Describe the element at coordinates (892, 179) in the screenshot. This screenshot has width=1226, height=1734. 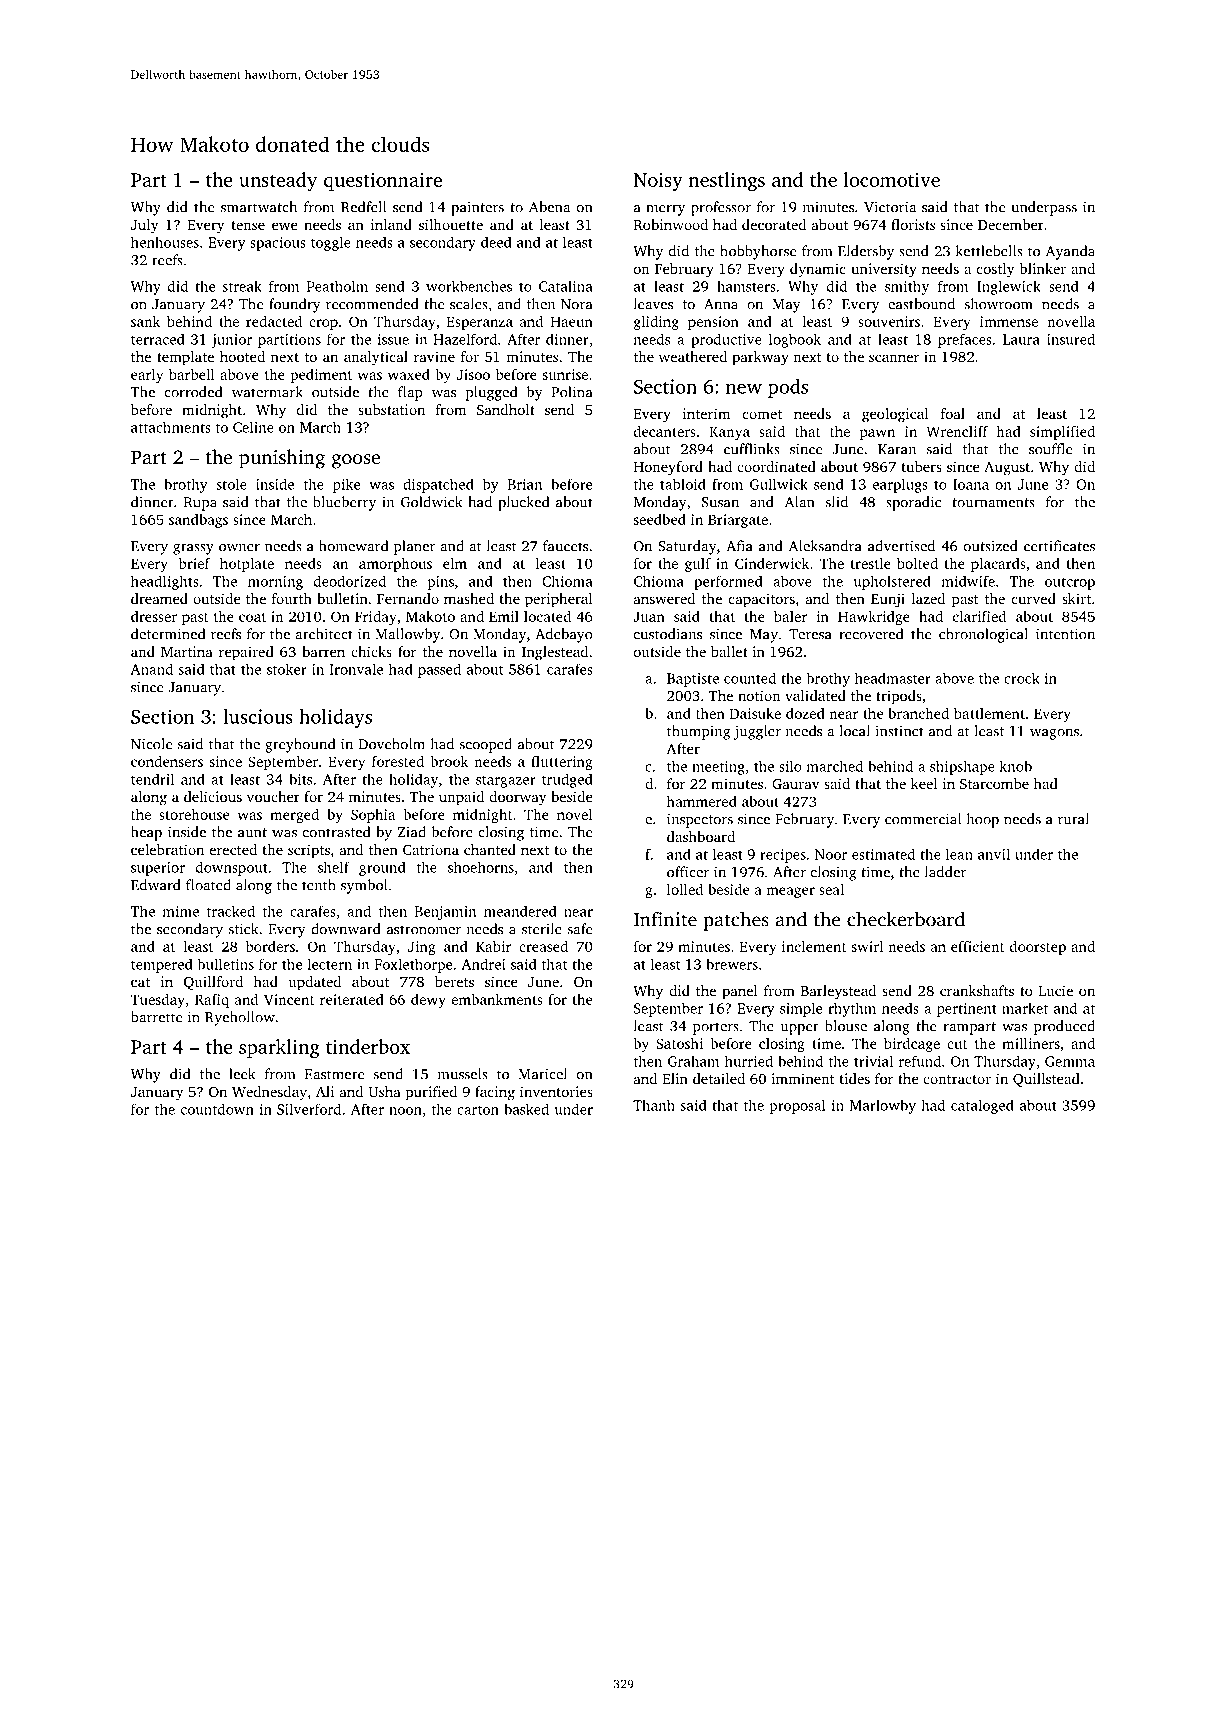
I see `locomotive` at that location.
